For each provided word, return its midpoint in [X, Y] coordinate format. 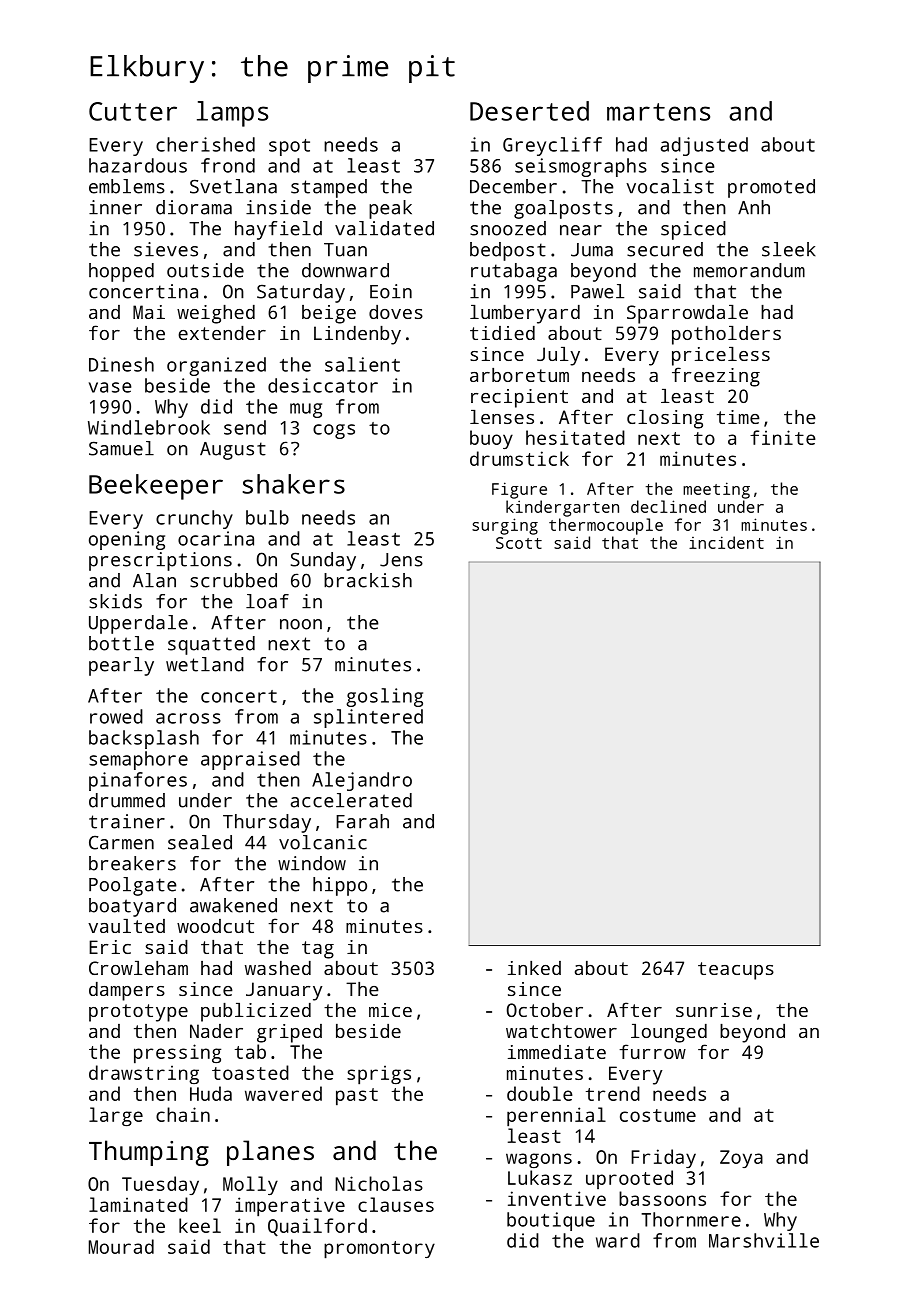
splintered [368, 718]
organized [216, 366]
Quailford [317, 1227]
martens [658, 112]
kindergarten [562, 508]
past [357, 1097]
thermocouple [606, 526]
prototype [138, 1013]
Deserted [529, 111]
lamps [232, 114]
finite [783, 437]
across [188, 718]
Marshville [764, 1240]
